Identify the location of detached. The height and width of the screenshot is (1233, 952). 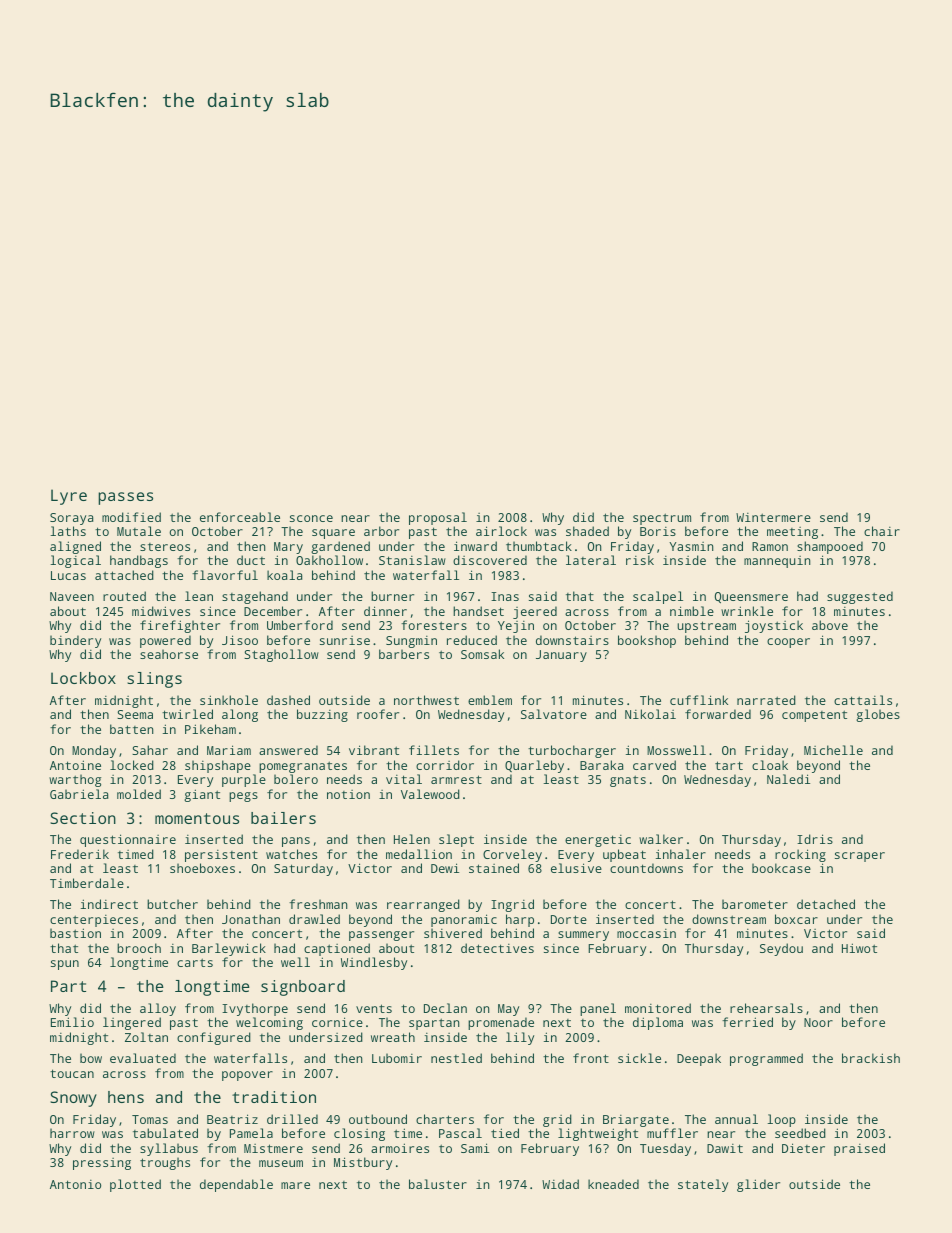
(826, 904).
